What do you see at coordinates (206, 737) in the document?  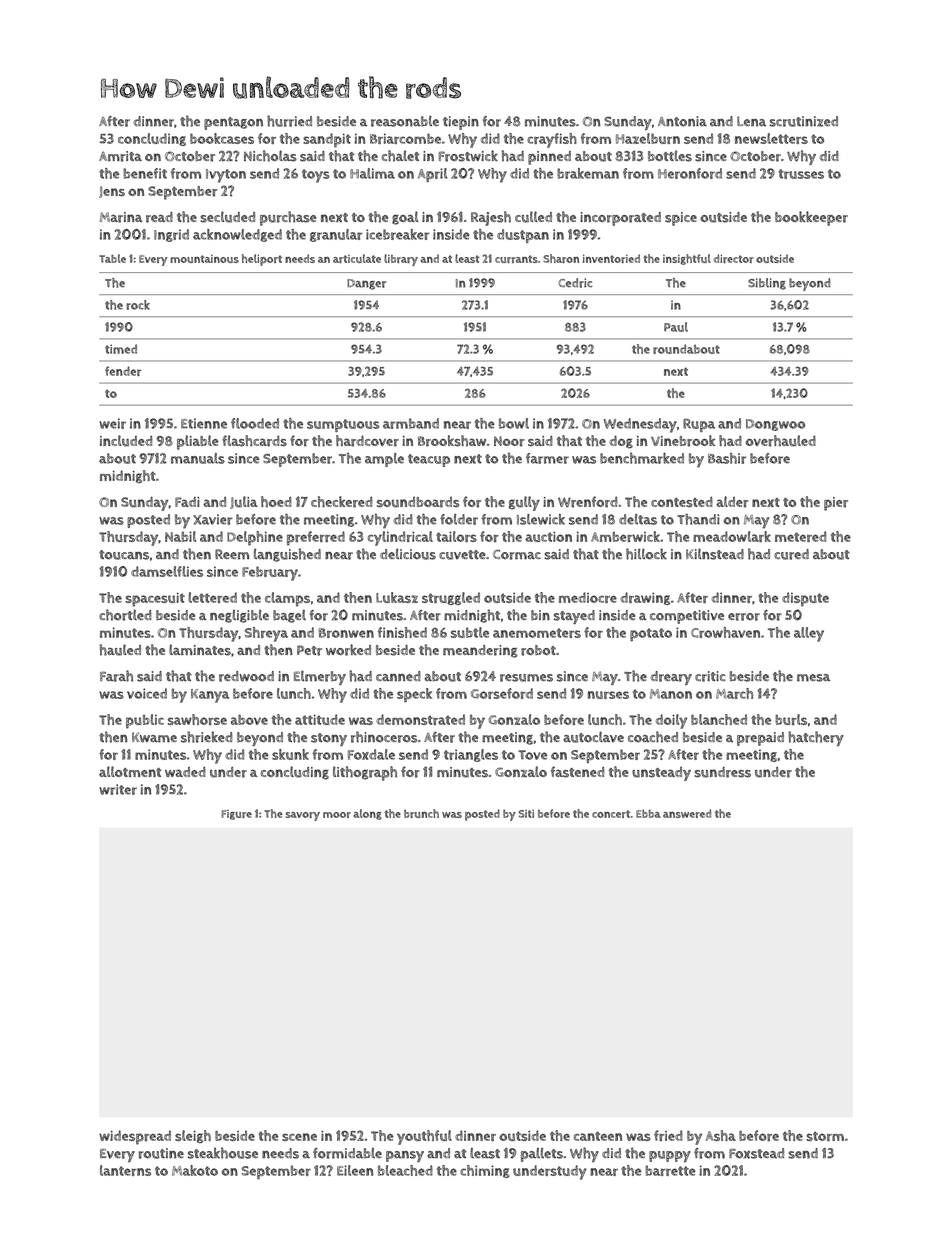 I see `shrieked` at bounding box center [206, 737].
